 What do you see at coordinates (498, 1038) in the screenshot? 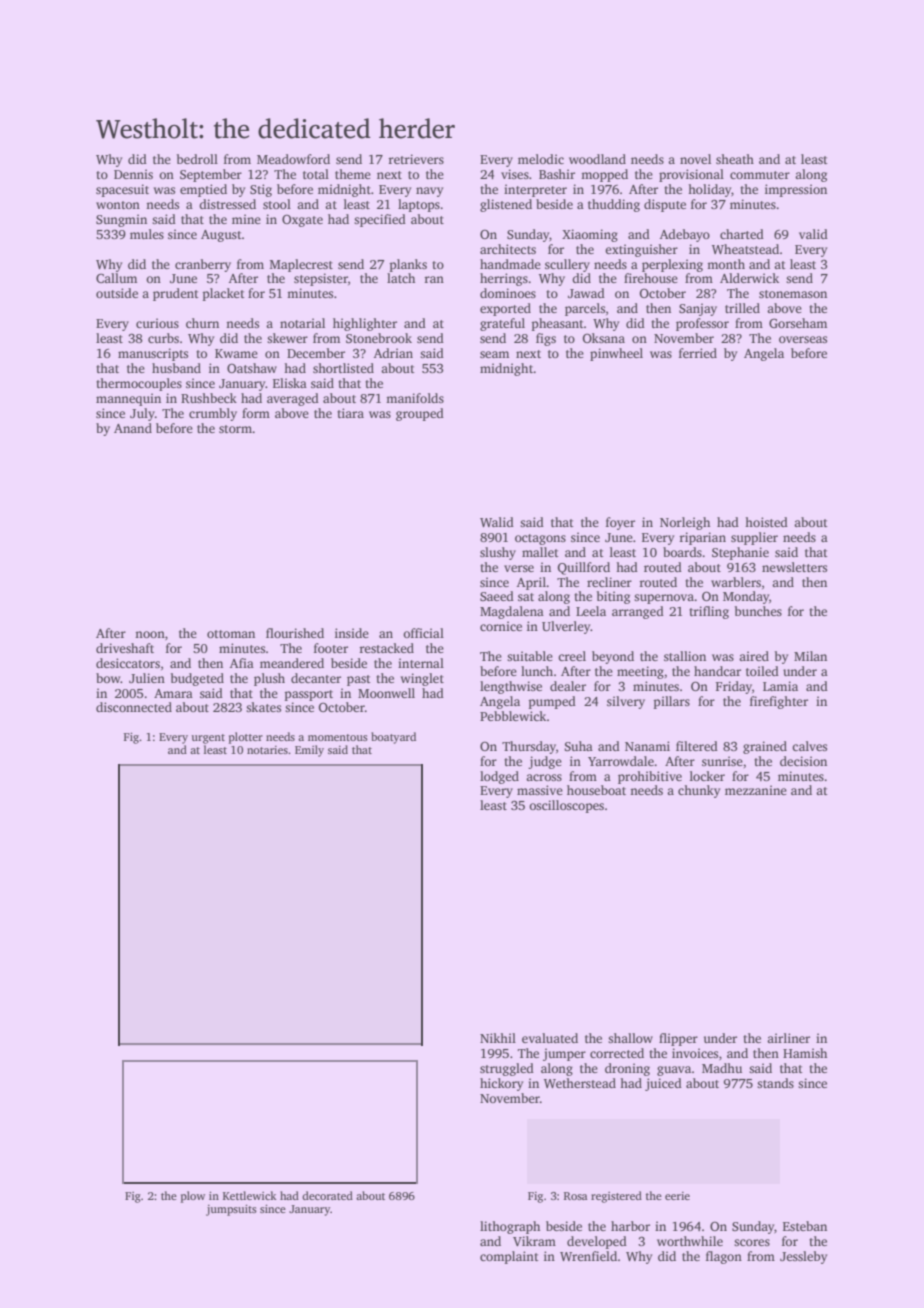
I see `Nikhil` at bounding box center [498, 1038].
